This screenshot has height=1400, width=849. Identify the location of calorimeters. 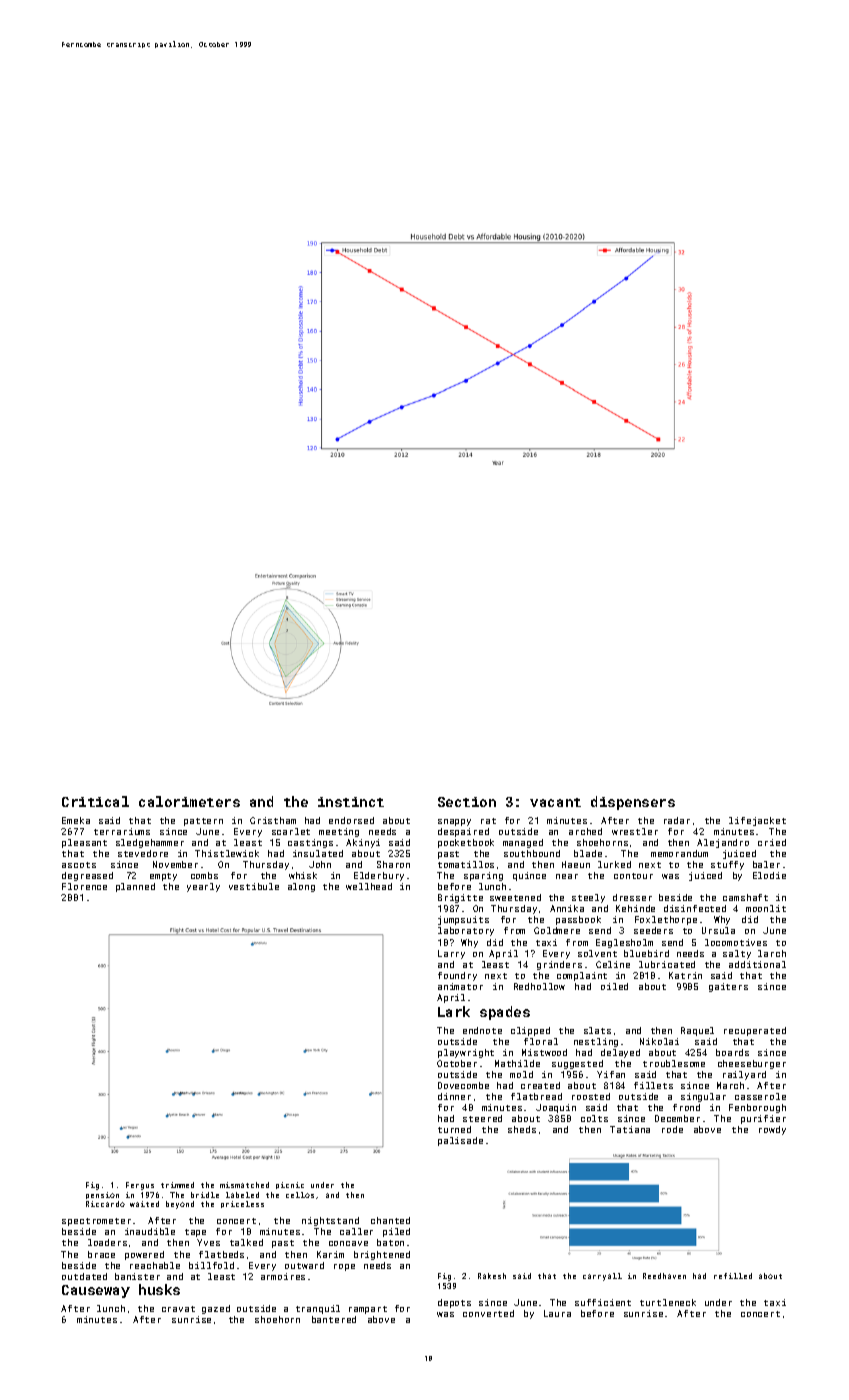
(189, 801).
